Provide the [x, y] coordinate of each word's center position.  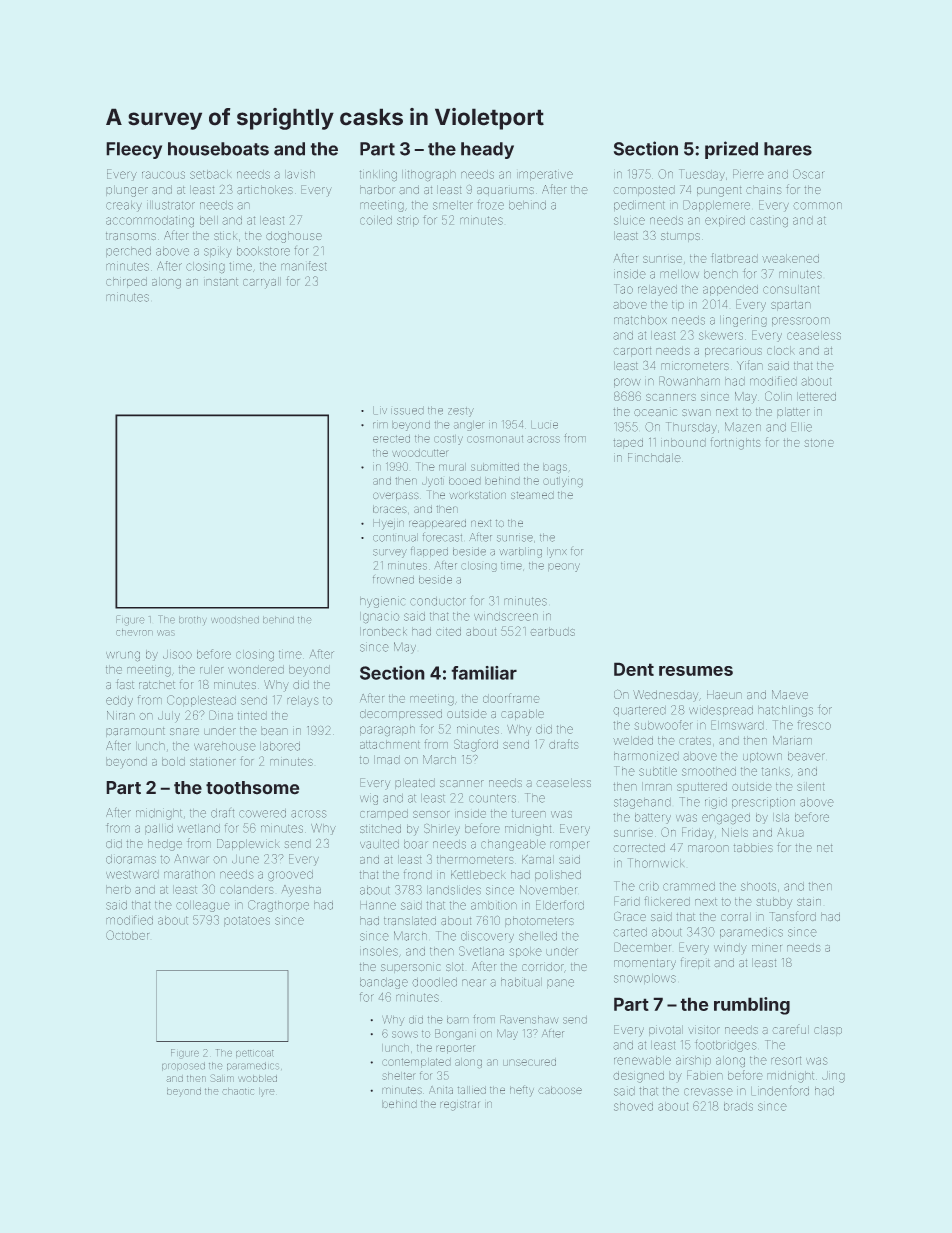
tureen [529, 814]
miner [767, 948]
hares [788, 149]
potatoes [247, 921]
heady [487, 150]
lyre [267, 1092]
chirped [126, 282]
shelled [538, 936]
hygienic [383, 602]
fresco [814, 725]
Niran [121, 715]
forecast [442, 537]
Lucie [544, 425]
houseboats [218, 149]
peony [564, 567]
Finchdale [654, 458]
